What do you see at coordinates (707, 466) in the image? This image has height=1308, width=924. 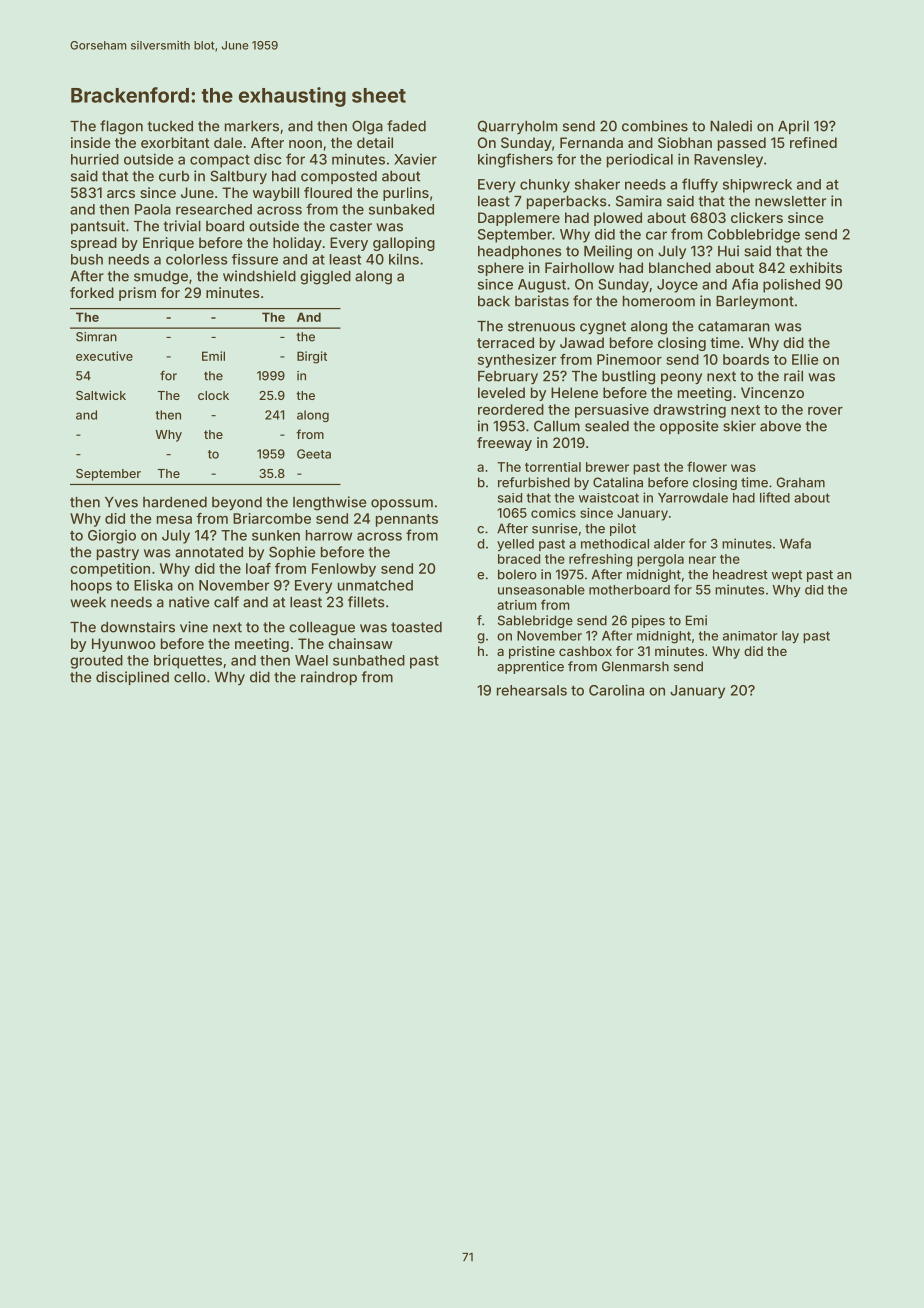 I see `flower` at bounding box center [707, 466].
